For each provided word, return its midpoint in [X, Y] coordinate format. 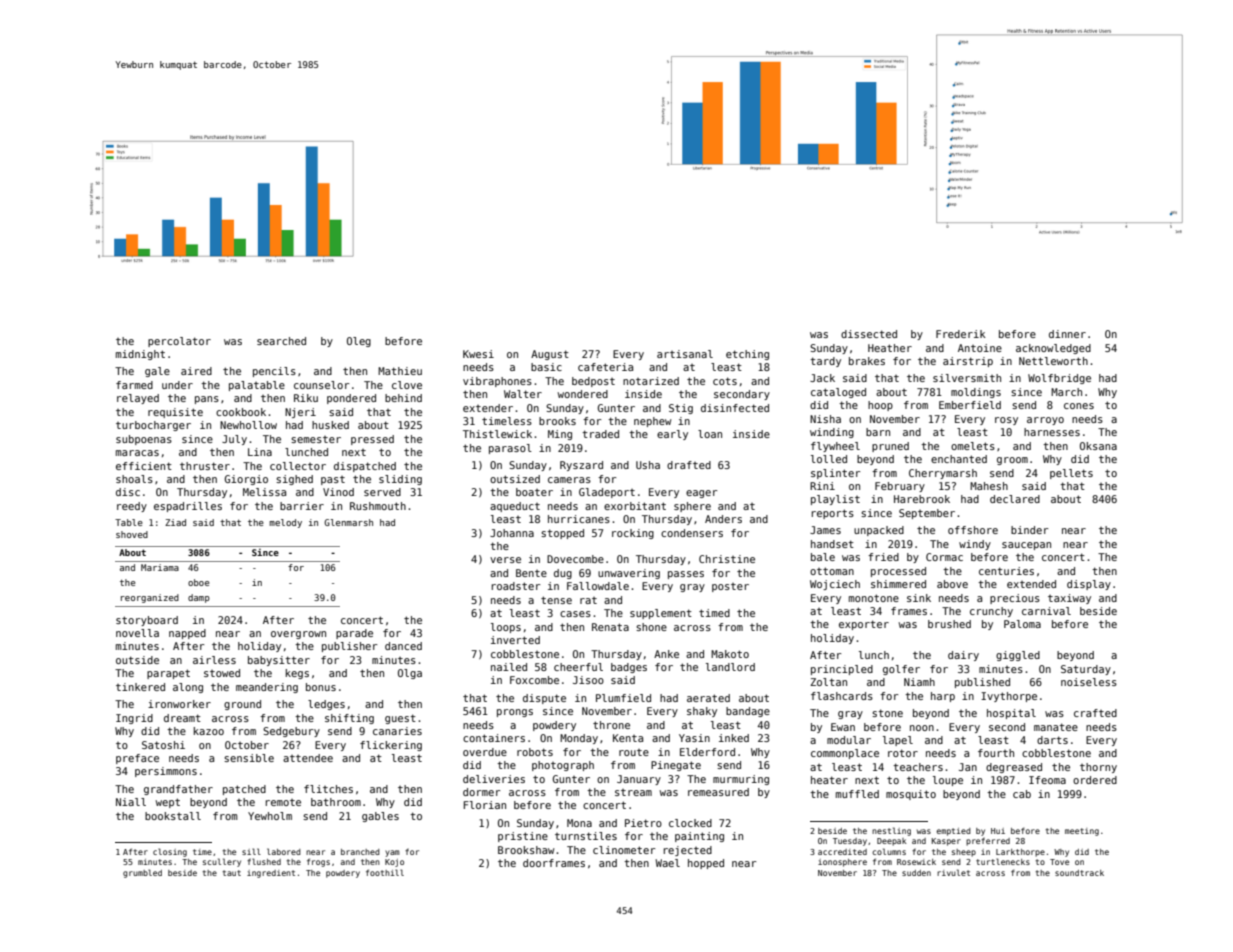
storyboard [147, 621]
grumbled [142, 873]
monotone [874, 598]
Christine [727, 559]
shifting [349, 719]
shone [651, 627]
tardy [825, 362]
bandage [748, 712]
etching [747, 355]
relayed [138, 399]
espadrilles [188, 507]
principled [842, 670]
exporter [864, 625]
